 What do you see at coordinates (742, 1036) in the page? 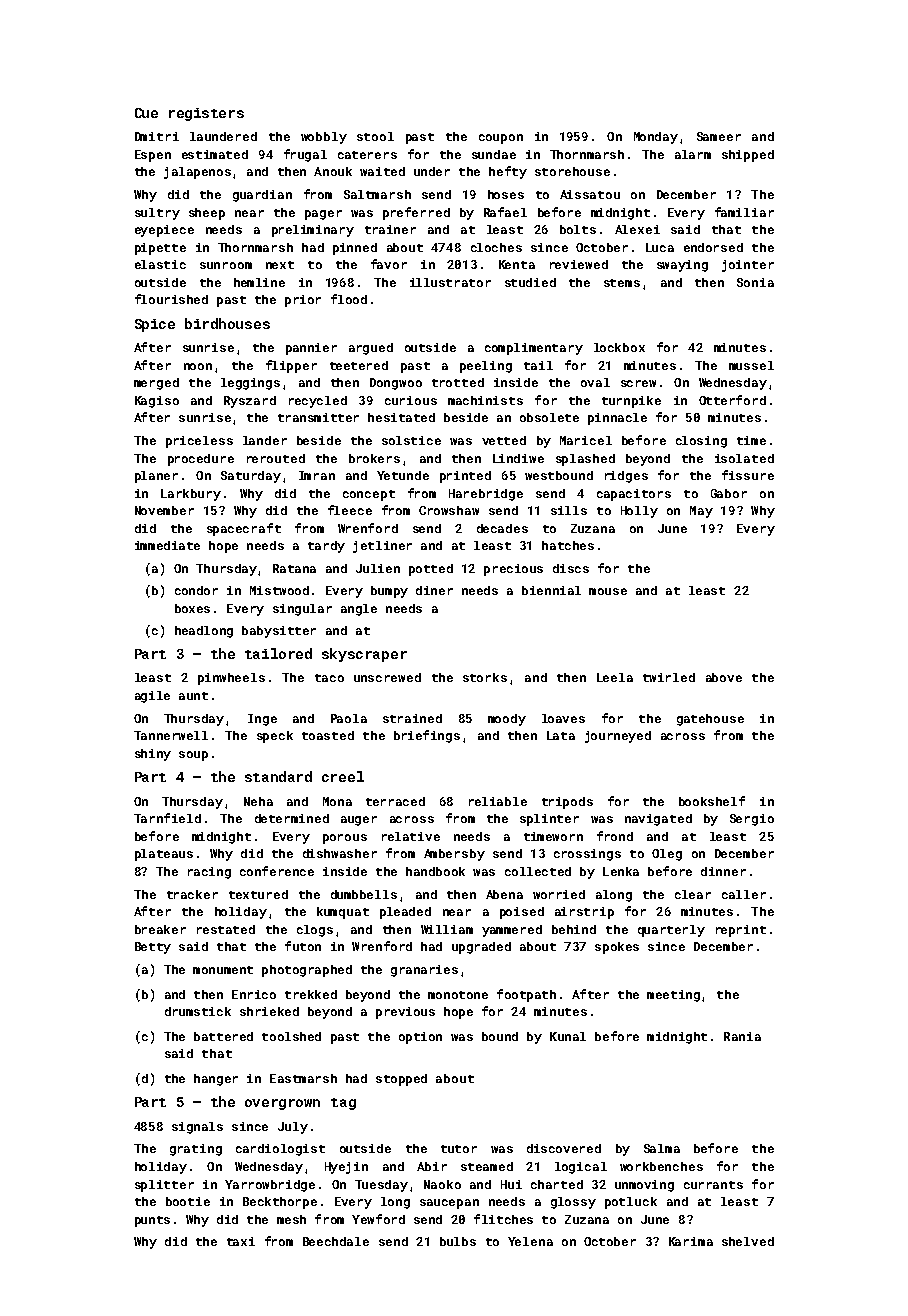
I see `Rania` at bounding box center [742, 1036].
